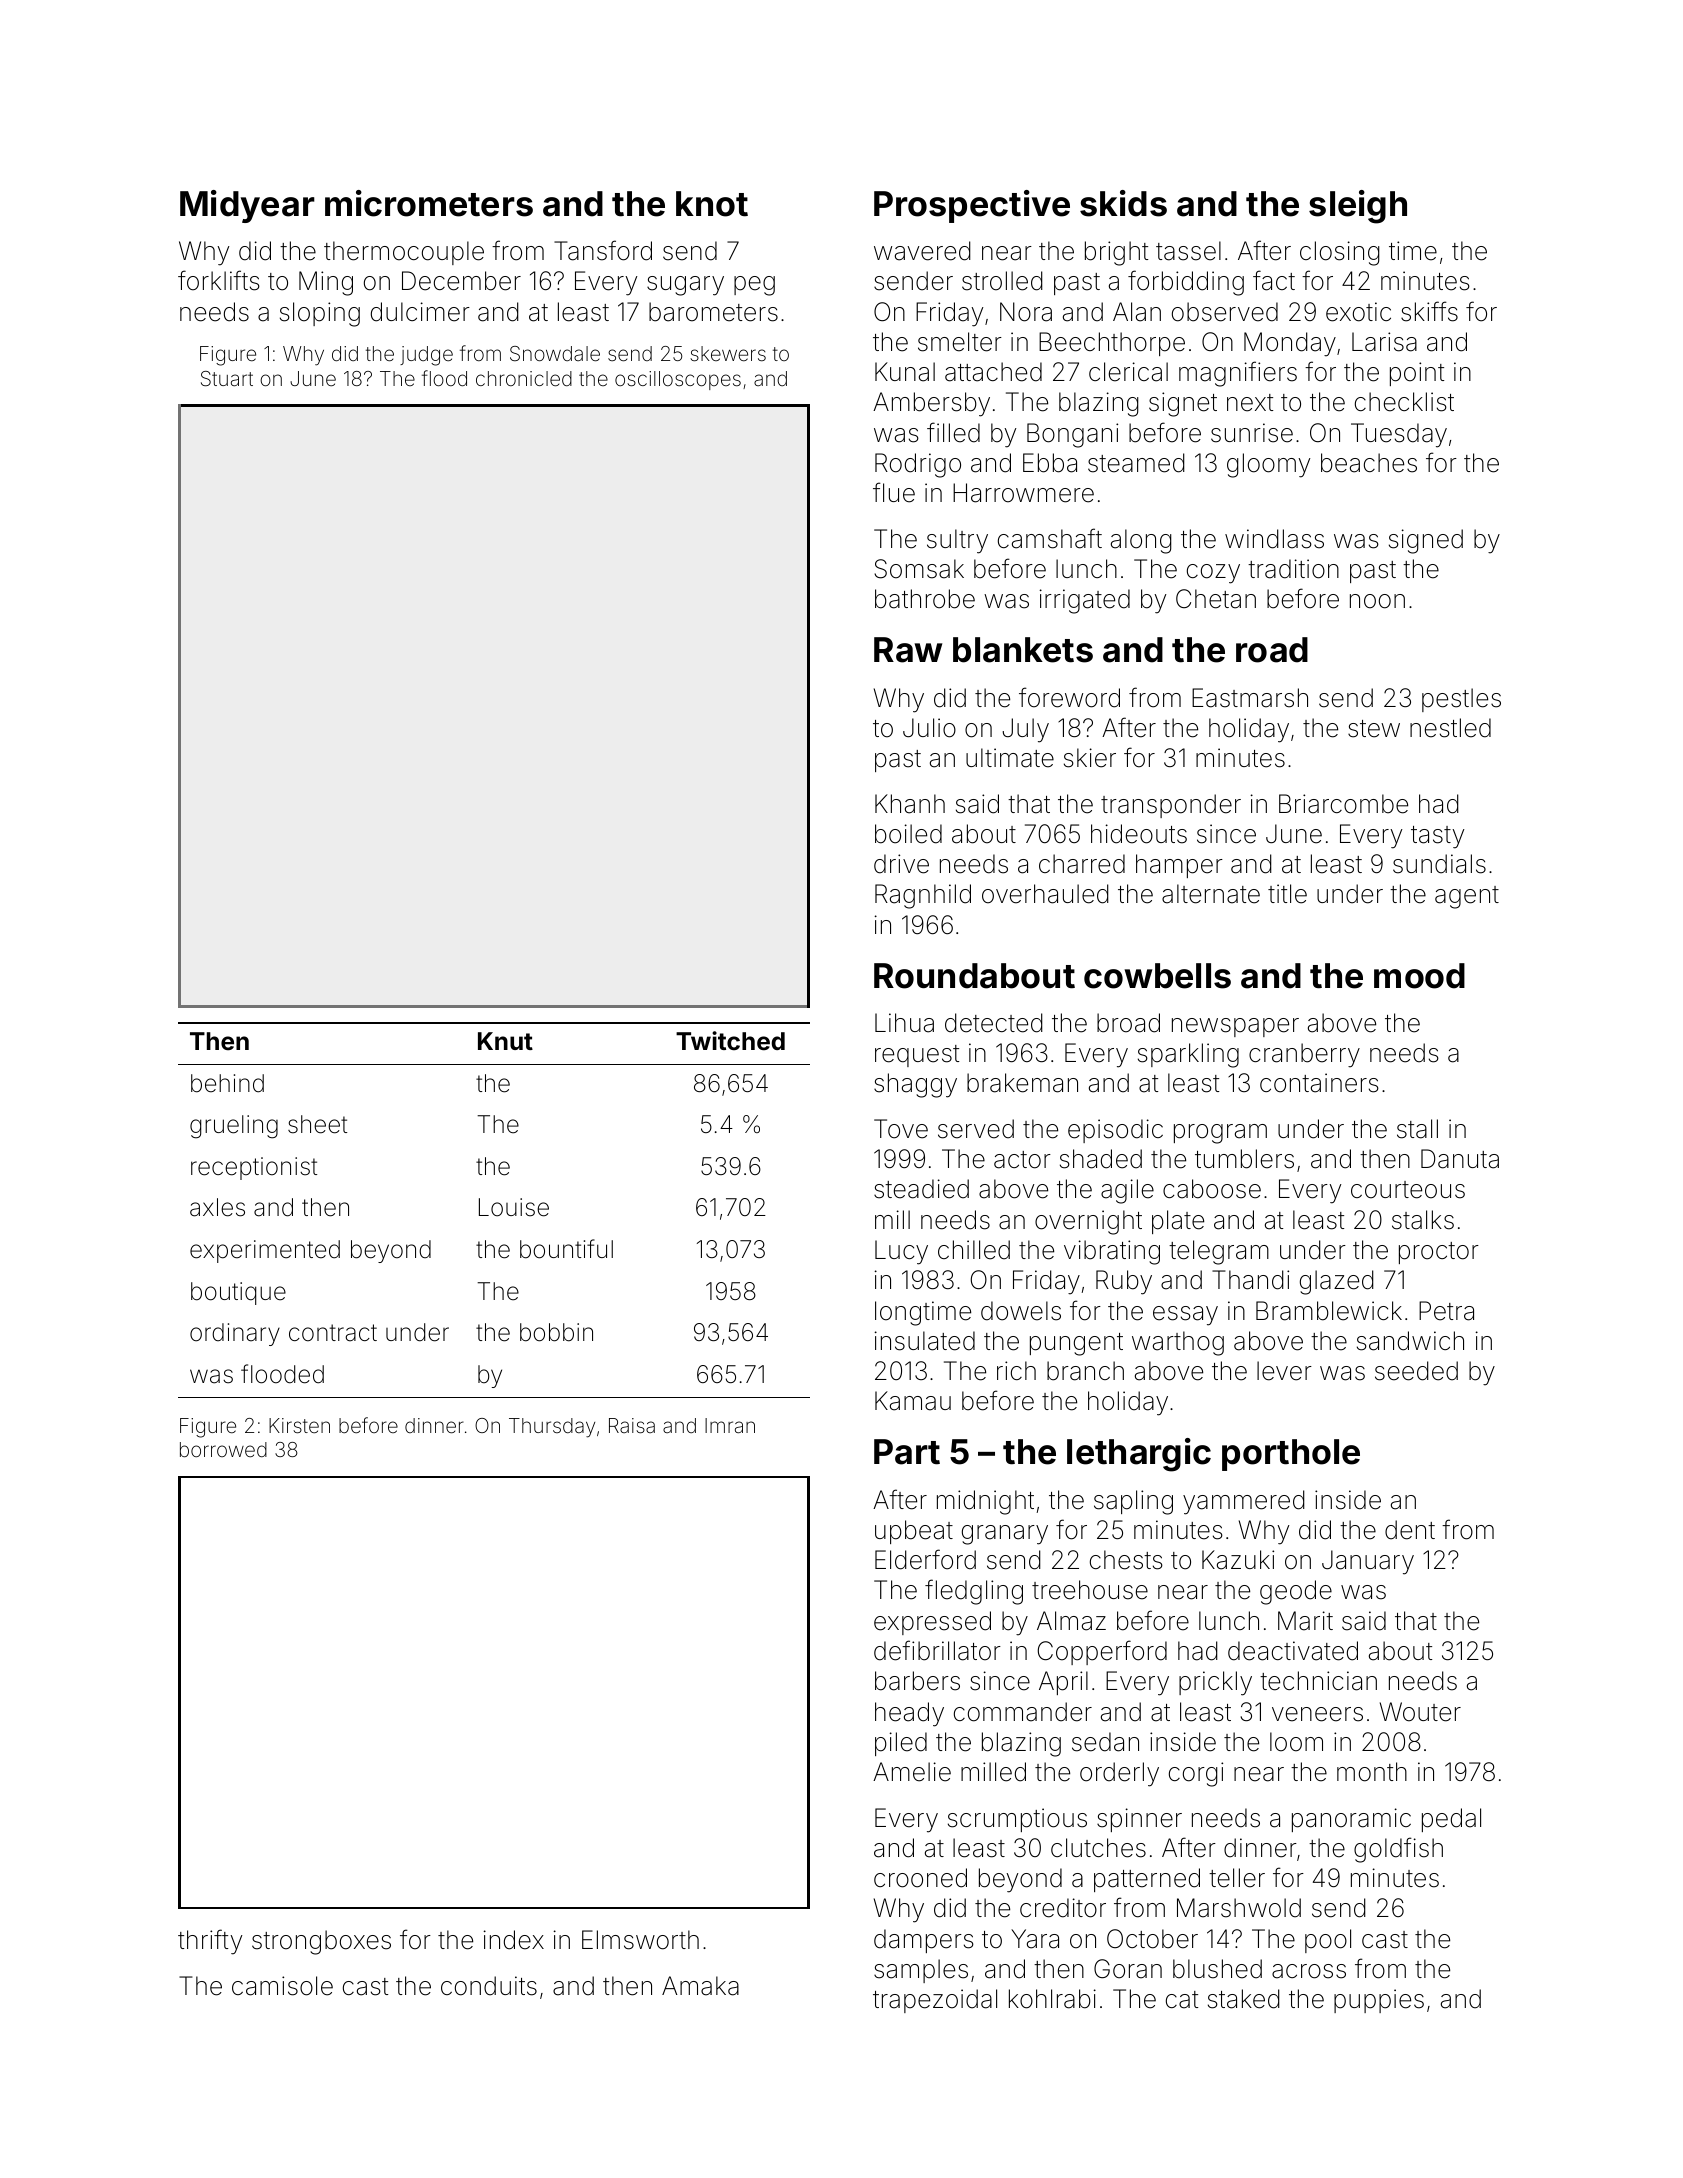  What do you see at coordinates (1416, 1371) in the image?
I see `seeded` at bounding box center [1416, 1371].
